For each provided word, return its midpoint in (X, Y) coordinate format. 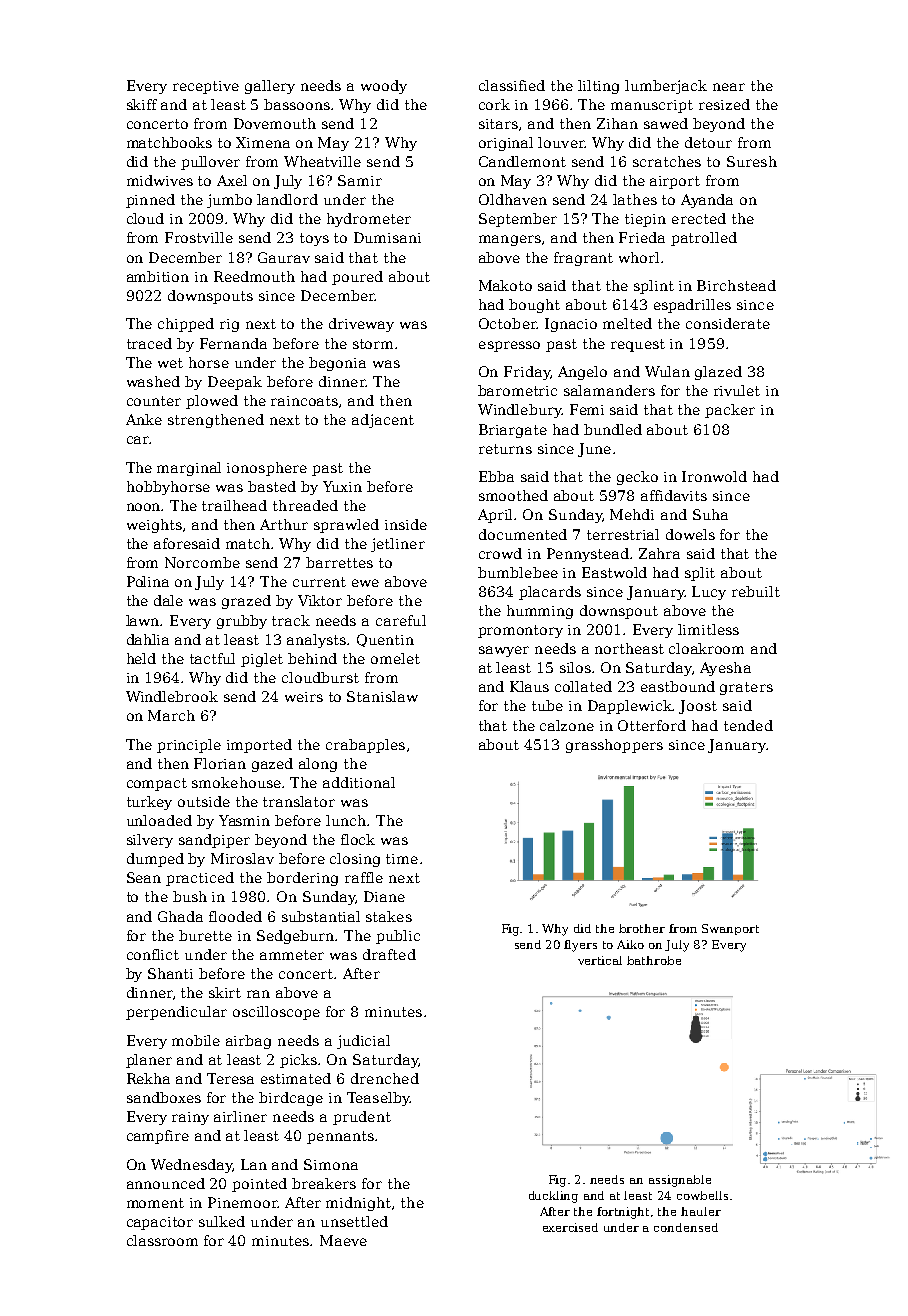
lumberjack (666, 87)
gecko (637, 478)
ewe (365, 583)
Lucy (709, 593)
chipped (186, 325)
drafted (389, 954)
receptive (206, 87)
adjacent (383, 421)
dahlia (148, 639)
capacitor (160, 1223)
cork (494, 104)
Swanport (730, 929)
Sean (144, 877)
